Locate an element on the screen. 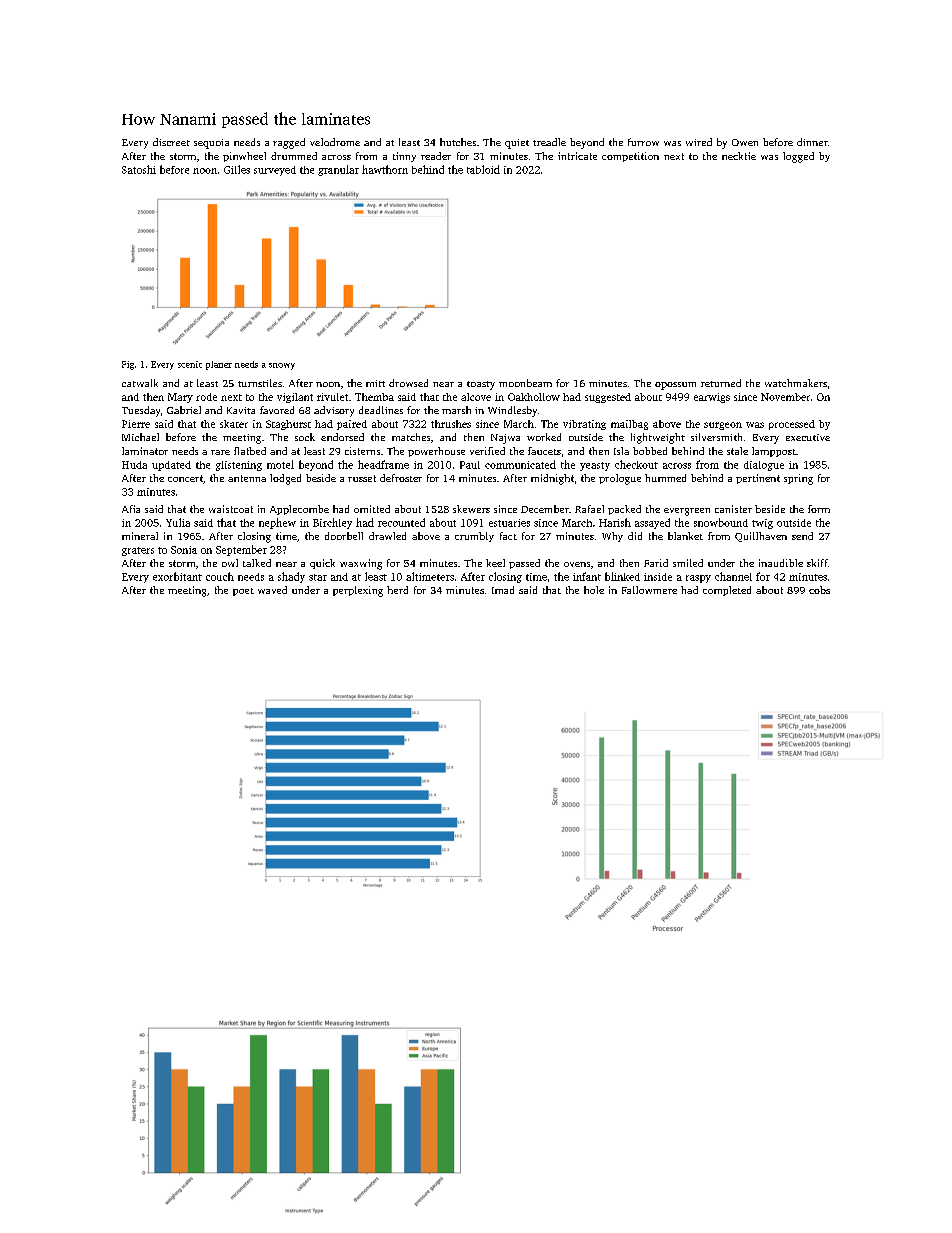 The image size is (952, 1233). motel is located at coordinates (280, 464).
